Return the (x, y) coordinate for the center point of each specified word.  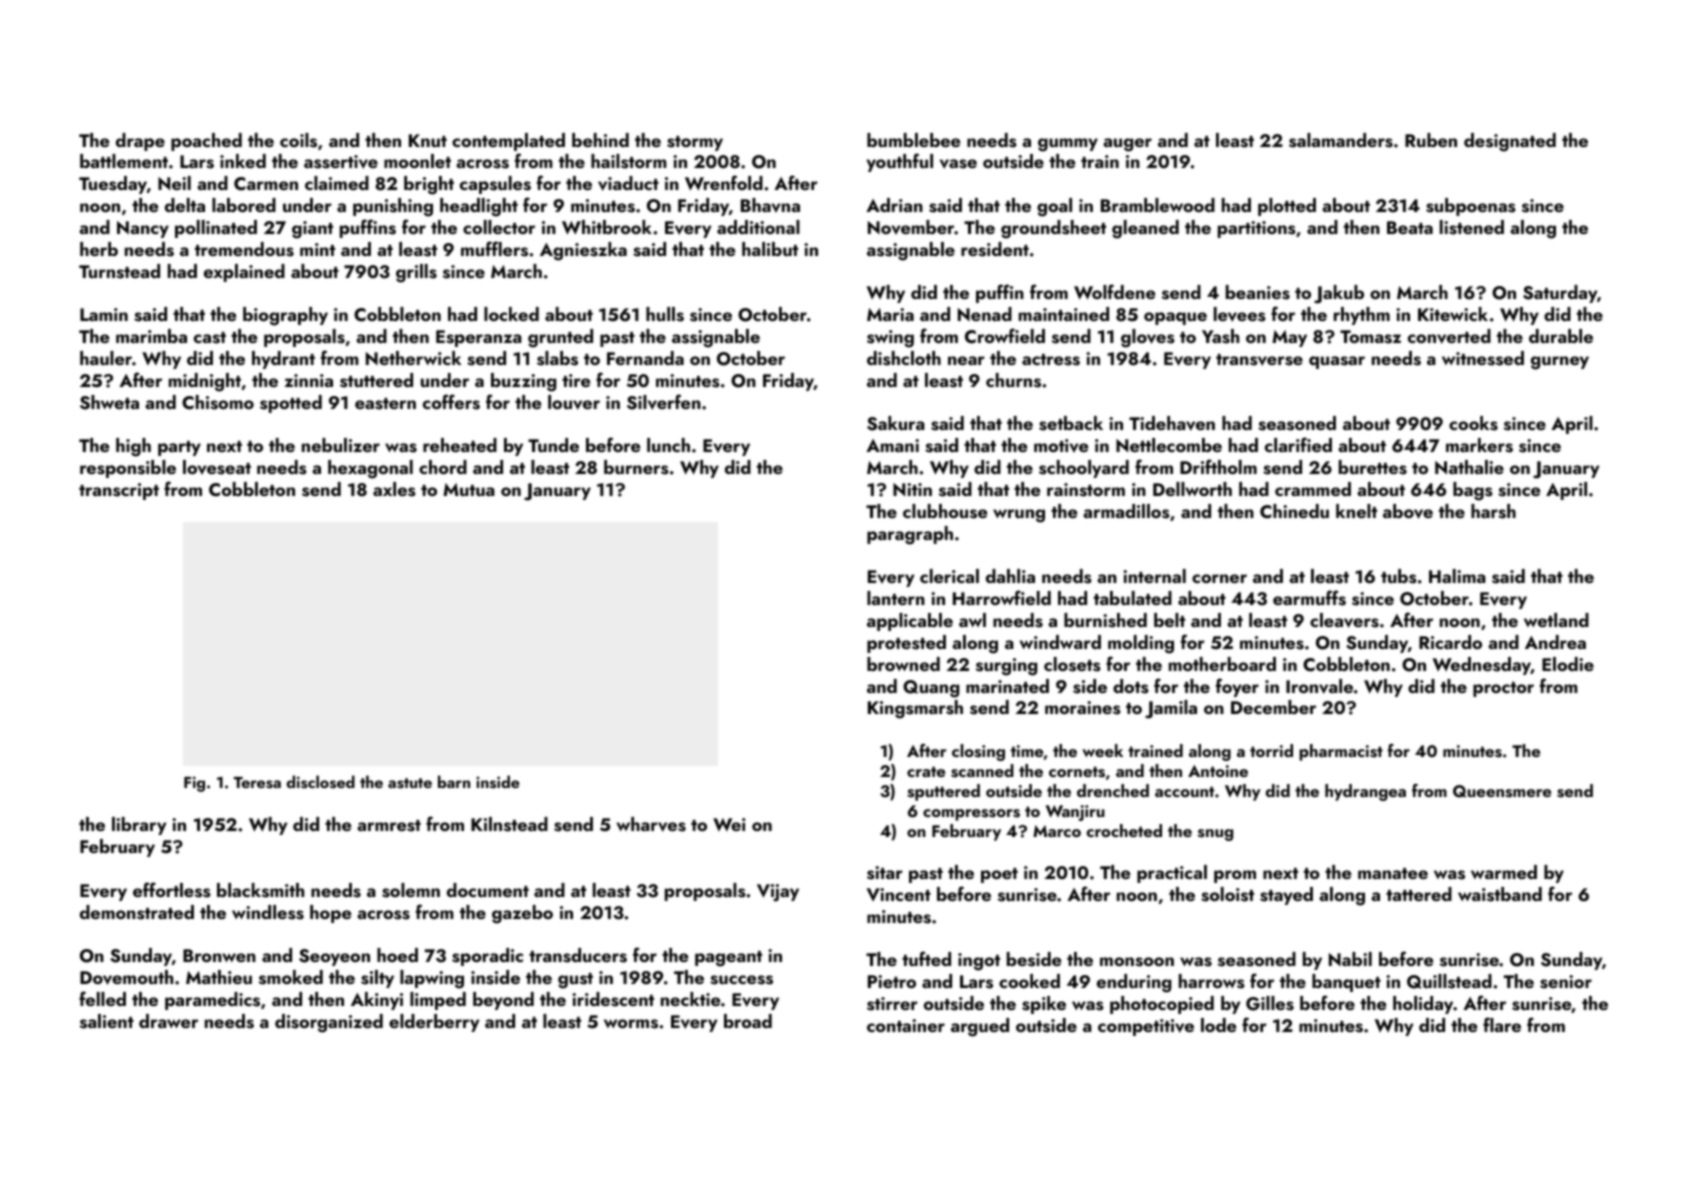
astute (410, 783)
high (133, 447)
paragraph (910, 535)
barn (454, 781)
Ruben (1431, 140)
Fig (194, 784)
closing (978, 752)
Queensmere (1502, 791)
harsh (1493, 511)
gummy (1068, 145)
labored (244, 205)
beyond (503, 1001)
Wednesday (1482, 666)
